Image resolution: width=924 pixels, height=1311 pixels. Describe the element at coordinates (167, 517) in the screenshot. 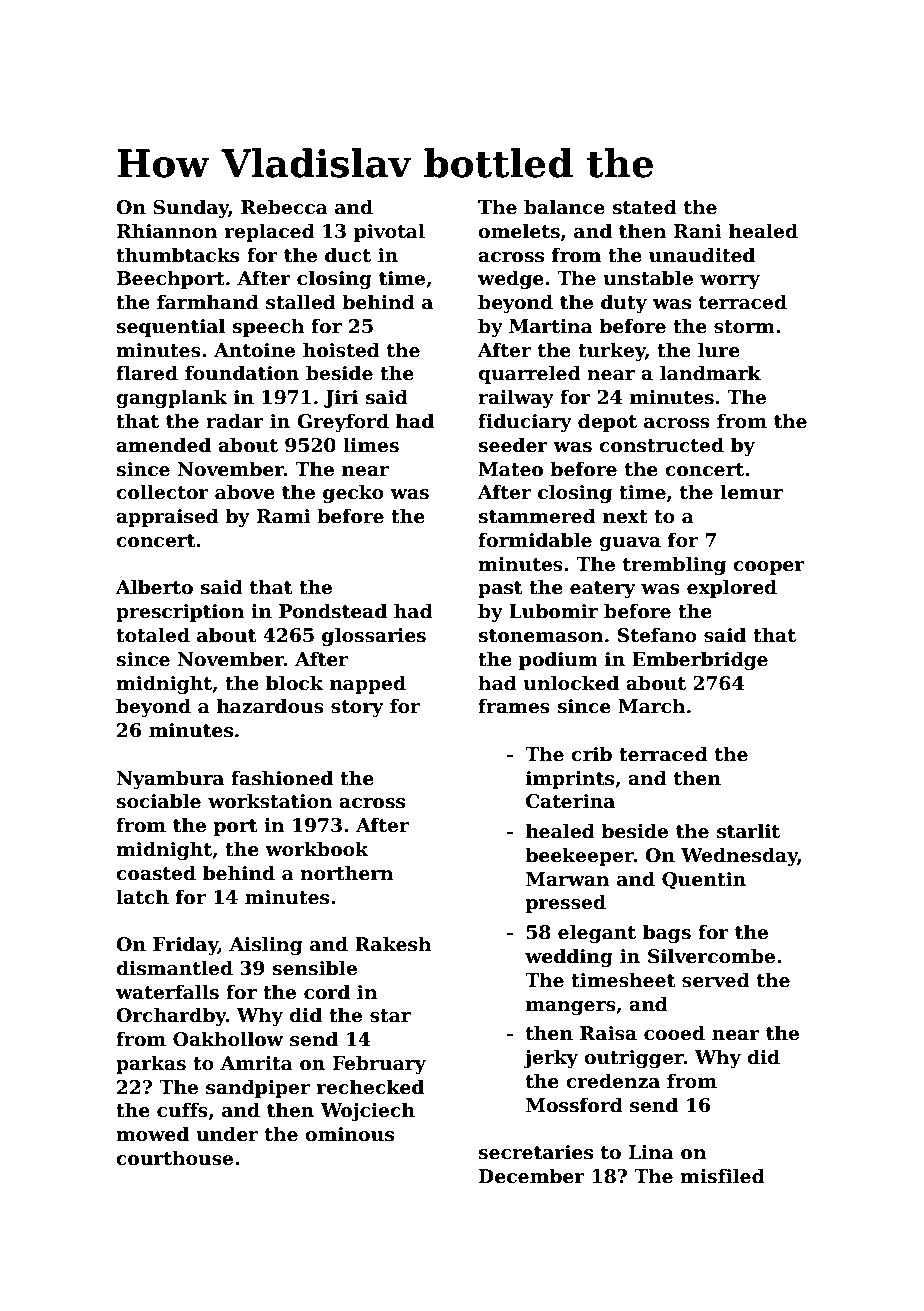

I see `appraised` at that location.
